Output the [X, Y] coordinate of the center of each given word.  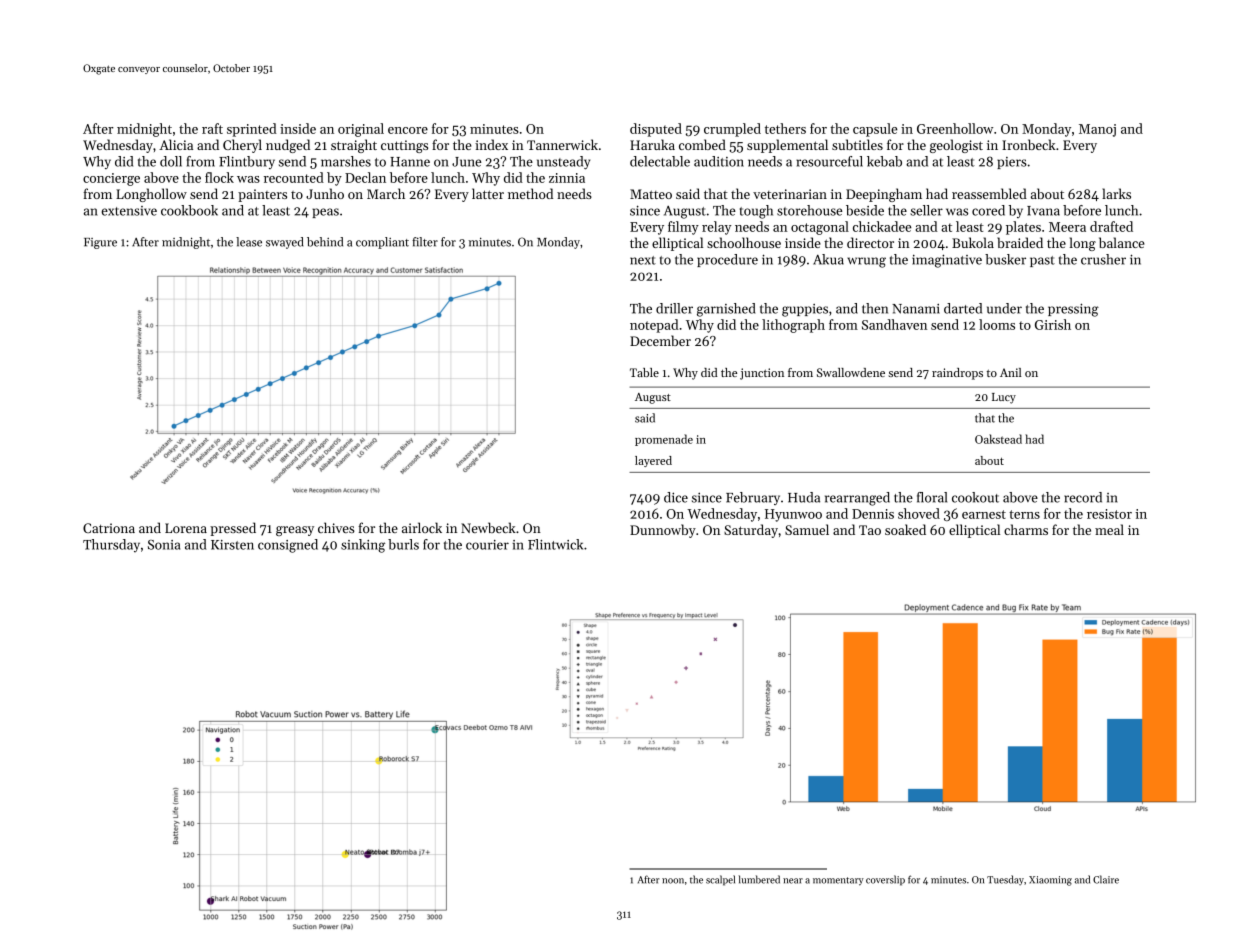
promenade [664, 440]
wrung [866, 262]
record [1083, 497]
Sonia [164, 545]
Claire [1106, 879]
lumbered [759, 879]
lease [249, 242]
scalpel [720, 880]
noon [673, 881]
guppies [805, 310]
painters [262, 195]
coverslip [885, 880]
